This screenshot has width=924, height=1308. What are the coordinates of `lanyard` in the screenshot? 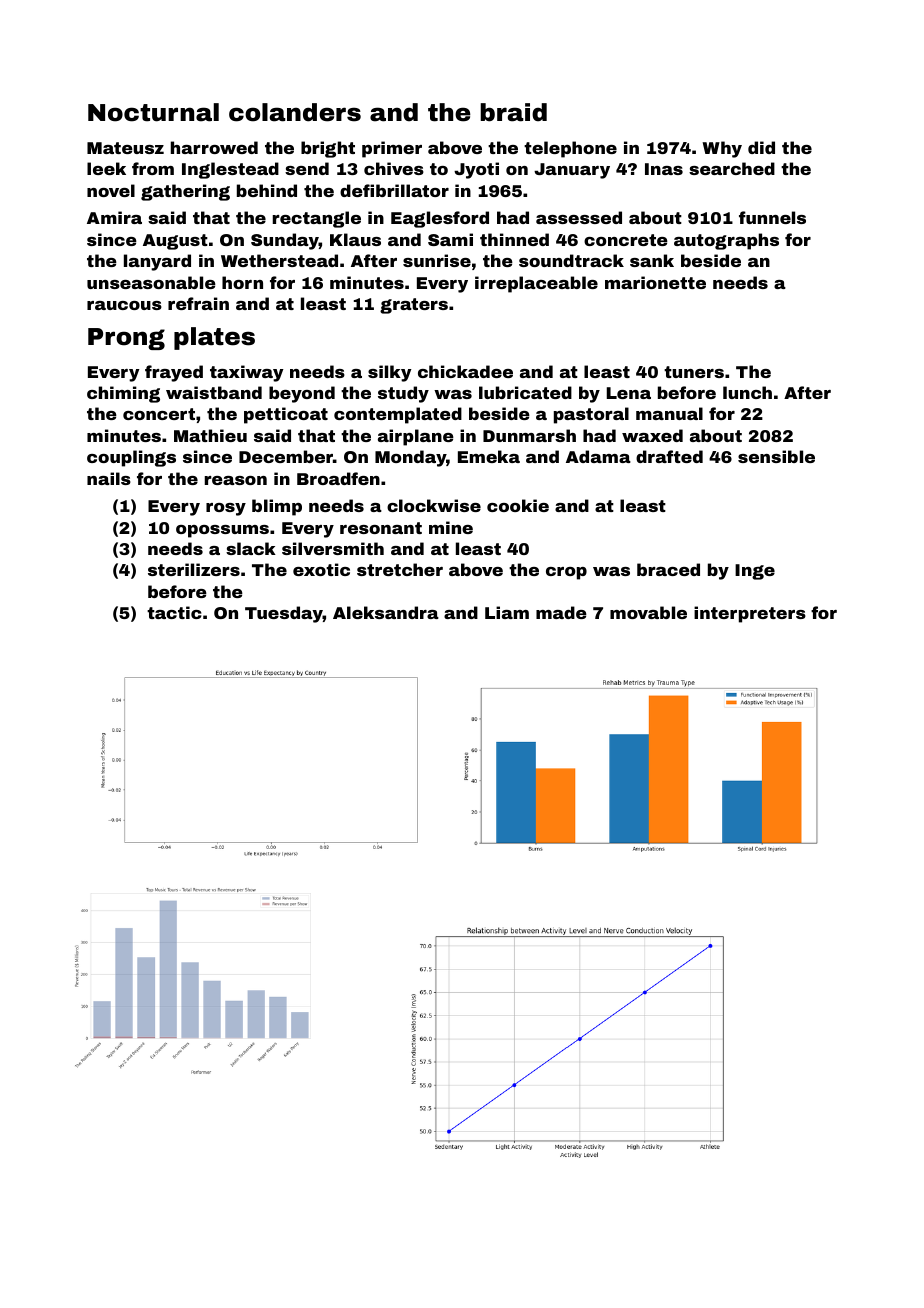 It's located at (157, 262).
